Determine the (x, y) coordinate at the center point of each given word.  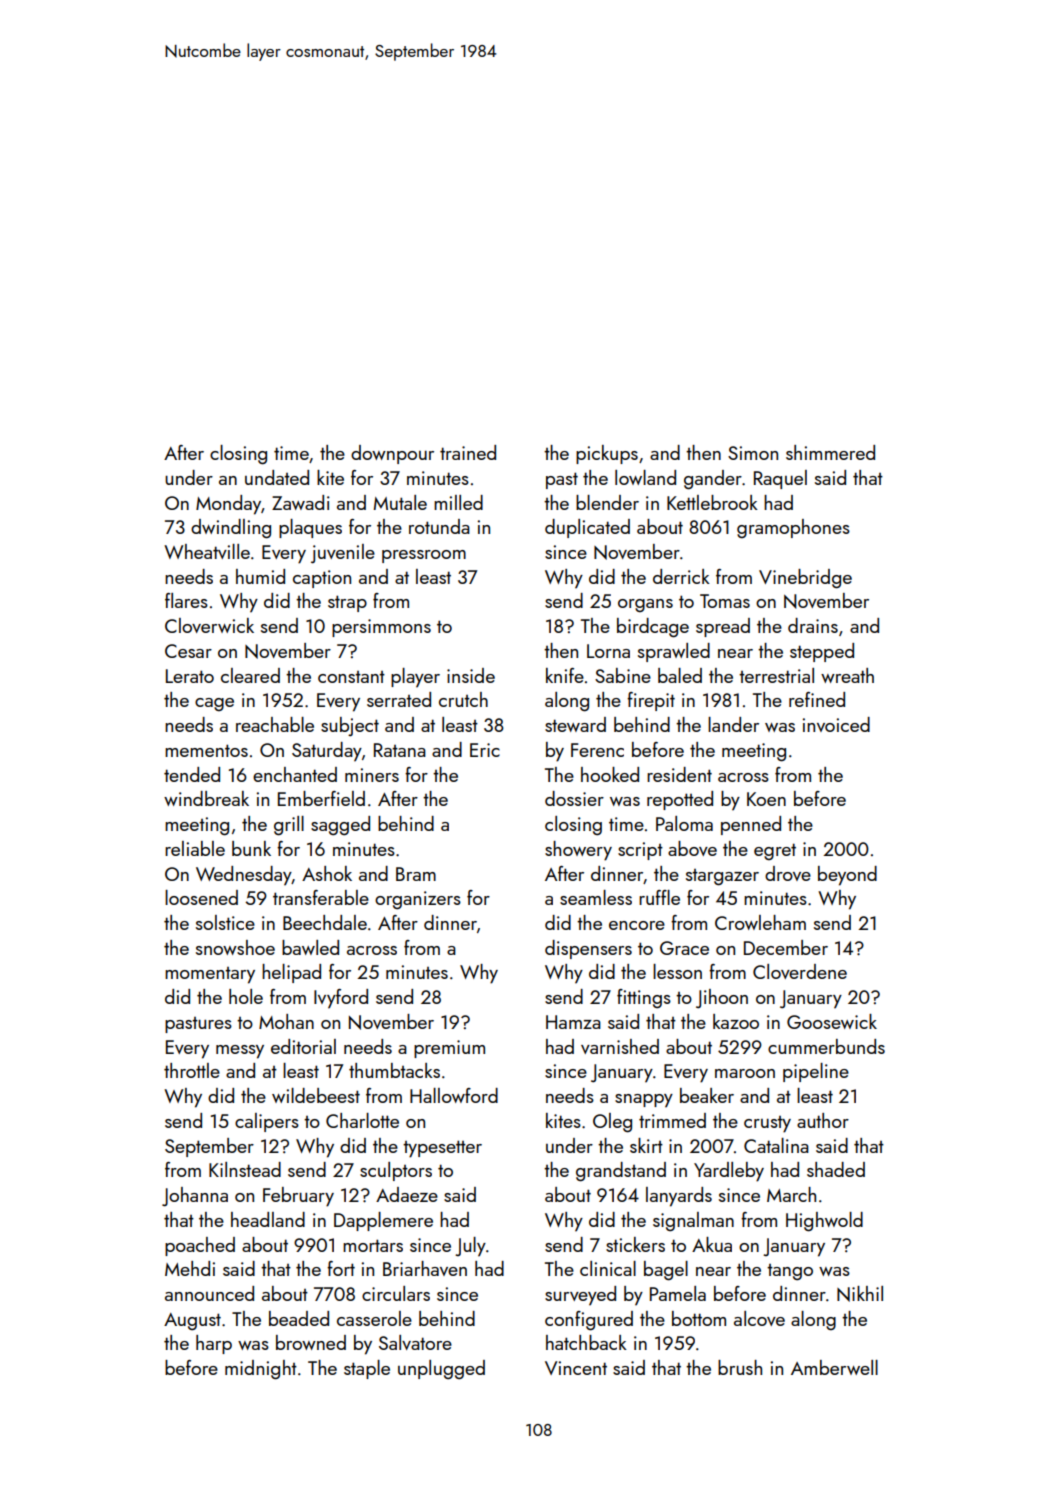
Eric (485, 750)
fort (341, 1268)
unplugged (441, 1370)
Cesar (188, 651)
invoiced (836, 724)
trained (468, 452)
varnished (620, 1046)
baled (680, 675)
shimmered (830, 452)
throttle (192, 1070)
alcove (759, 1318)
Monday (228, 505)
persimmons (381, 628)
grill (289, 826)
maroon (745, 1073)
